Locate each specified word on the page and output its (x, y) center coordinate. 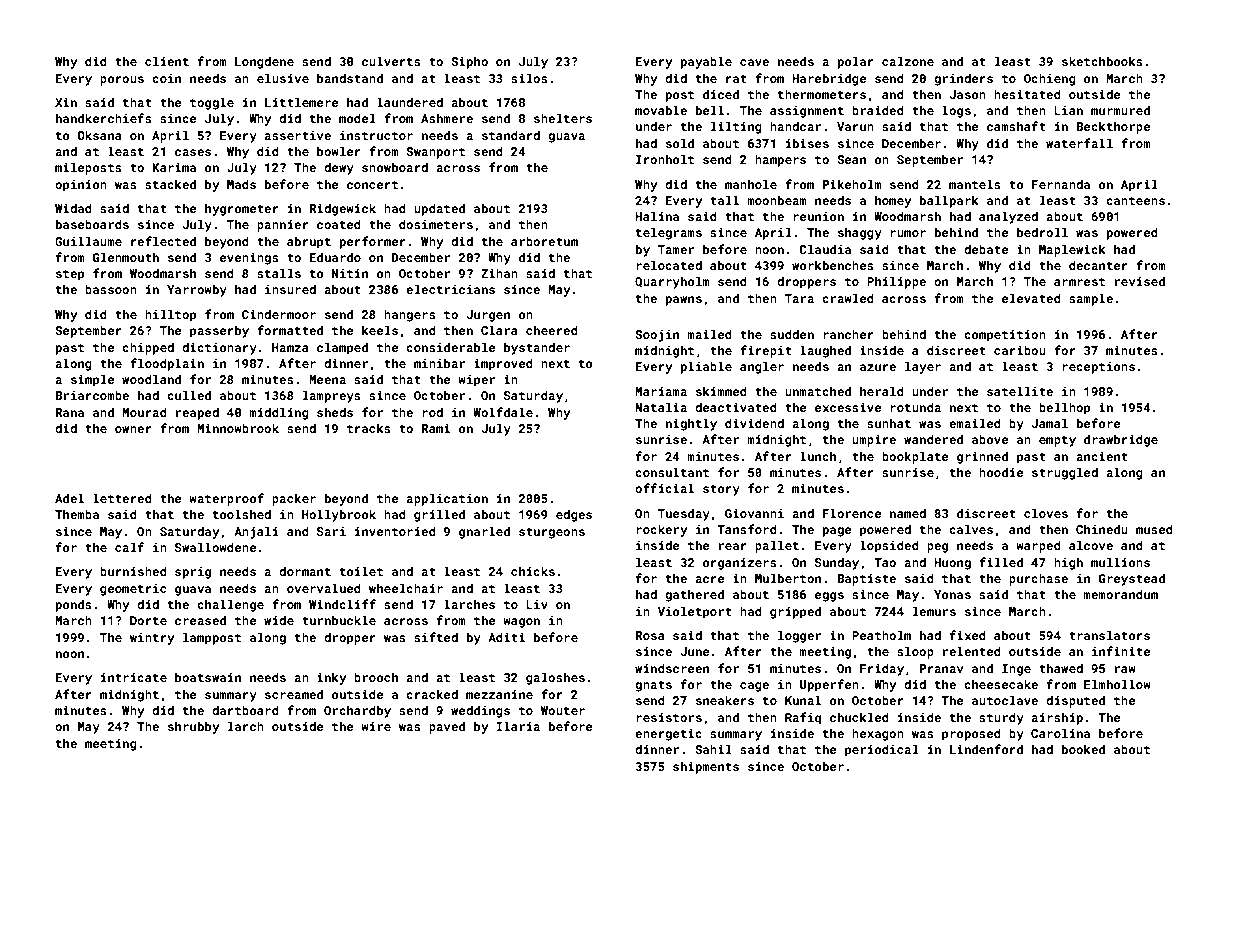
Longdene (264, 62)
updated (439, 209)
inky (331, 678)
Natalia (661, 407)
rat (736, 79)
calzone (908, 61)
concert (372, 185)
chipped (148, 348)
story (721, 490)
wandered (933, 439)
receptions (1098, 368)
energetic (668, 735)
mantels (975, 184)
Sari (331, 531)
